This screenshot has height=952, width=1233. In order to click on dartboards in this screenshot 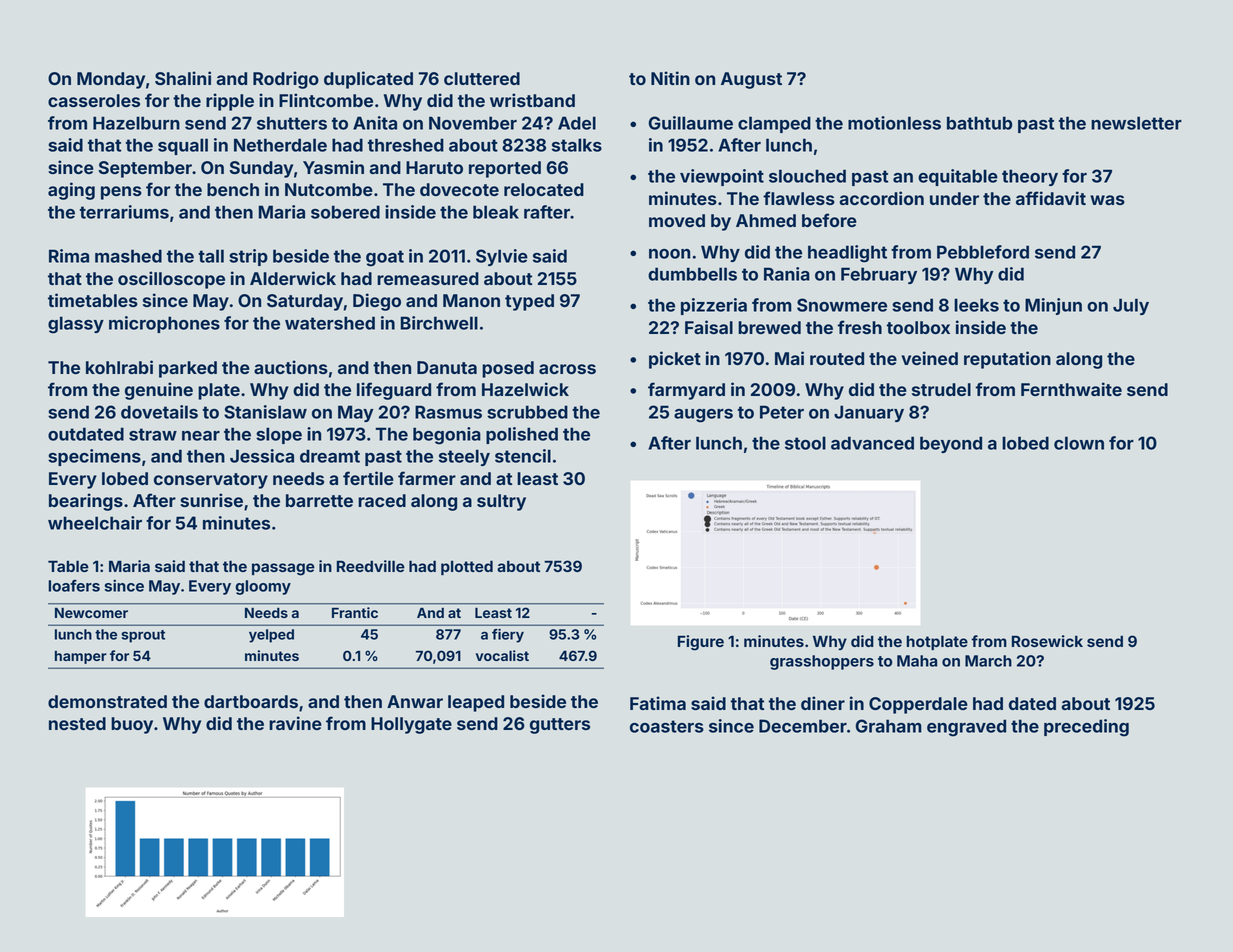, I will do `click(251, 701)`.
